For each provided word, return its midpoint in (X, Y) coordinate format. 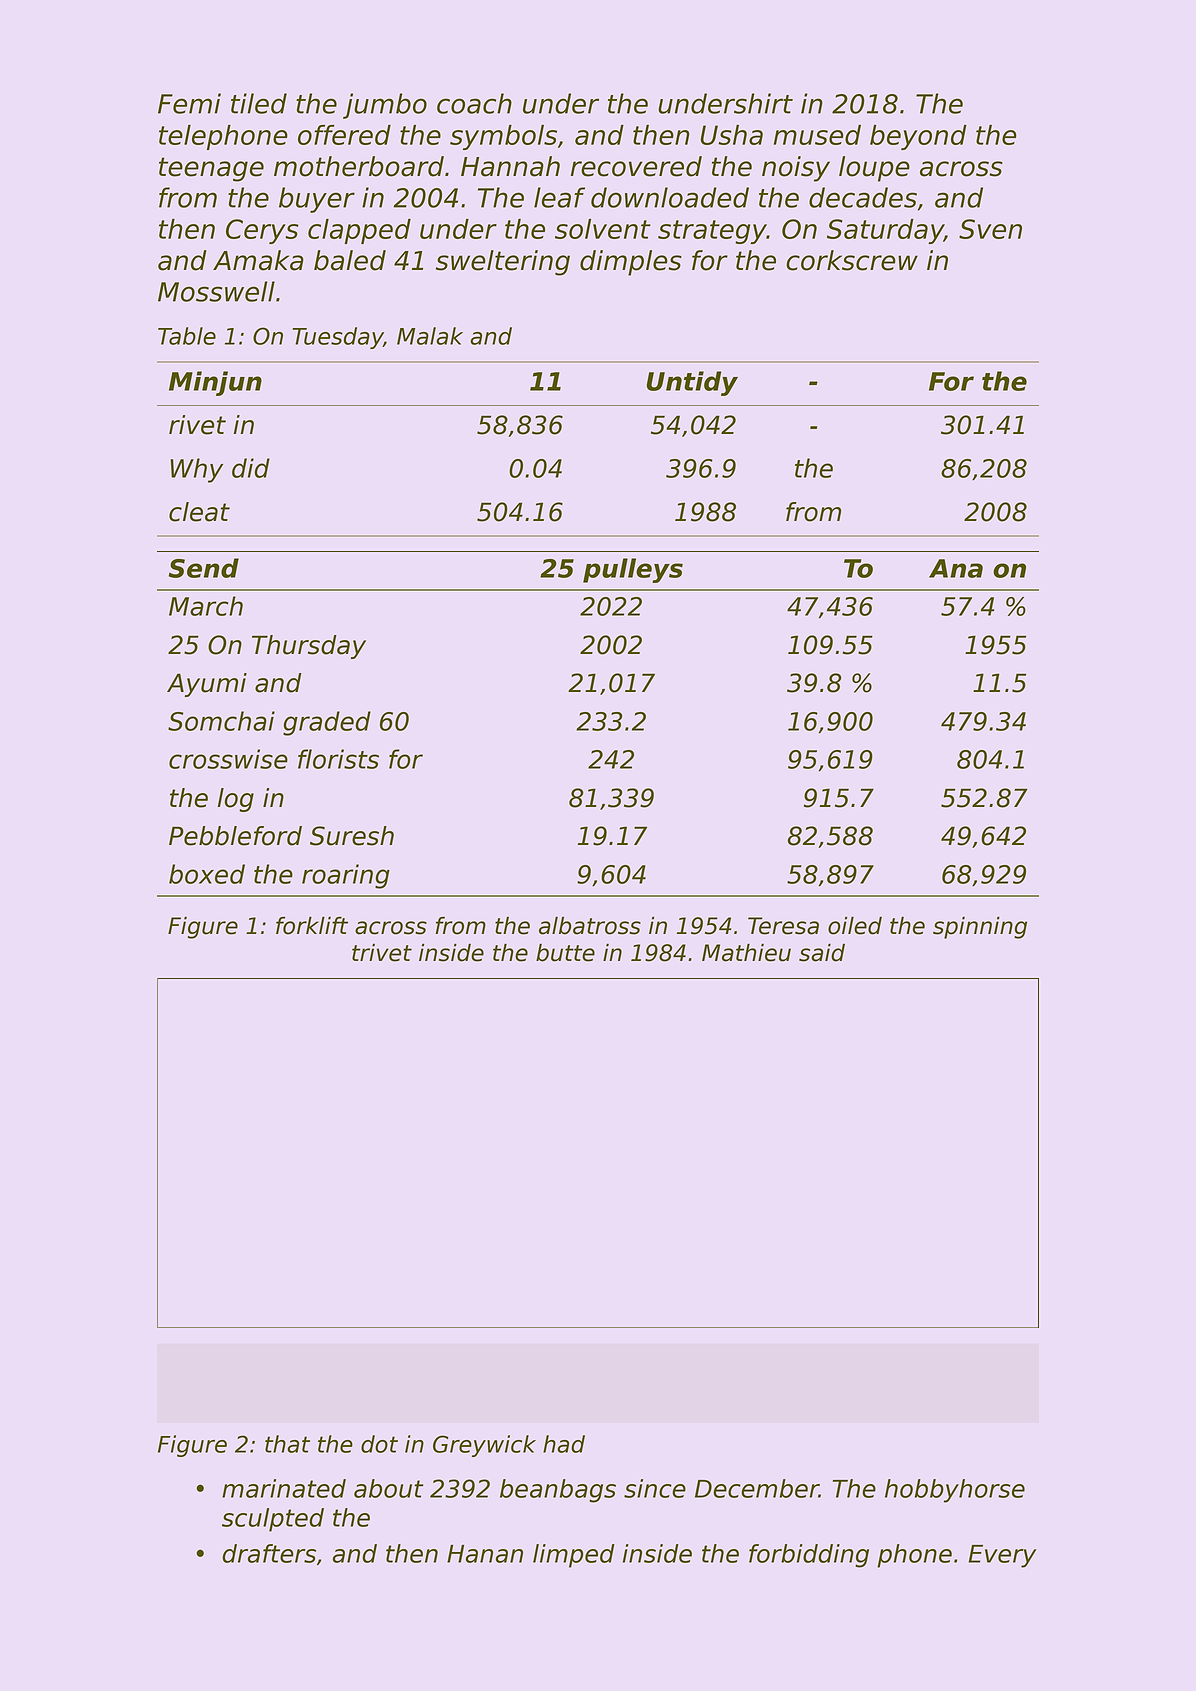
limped (574, 1556)
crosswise (228, 759)
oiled (855, 925)
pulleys (633, 570)
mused (817, 135)
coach (474, 103)
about (388, 1488)
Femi (189, 103)
